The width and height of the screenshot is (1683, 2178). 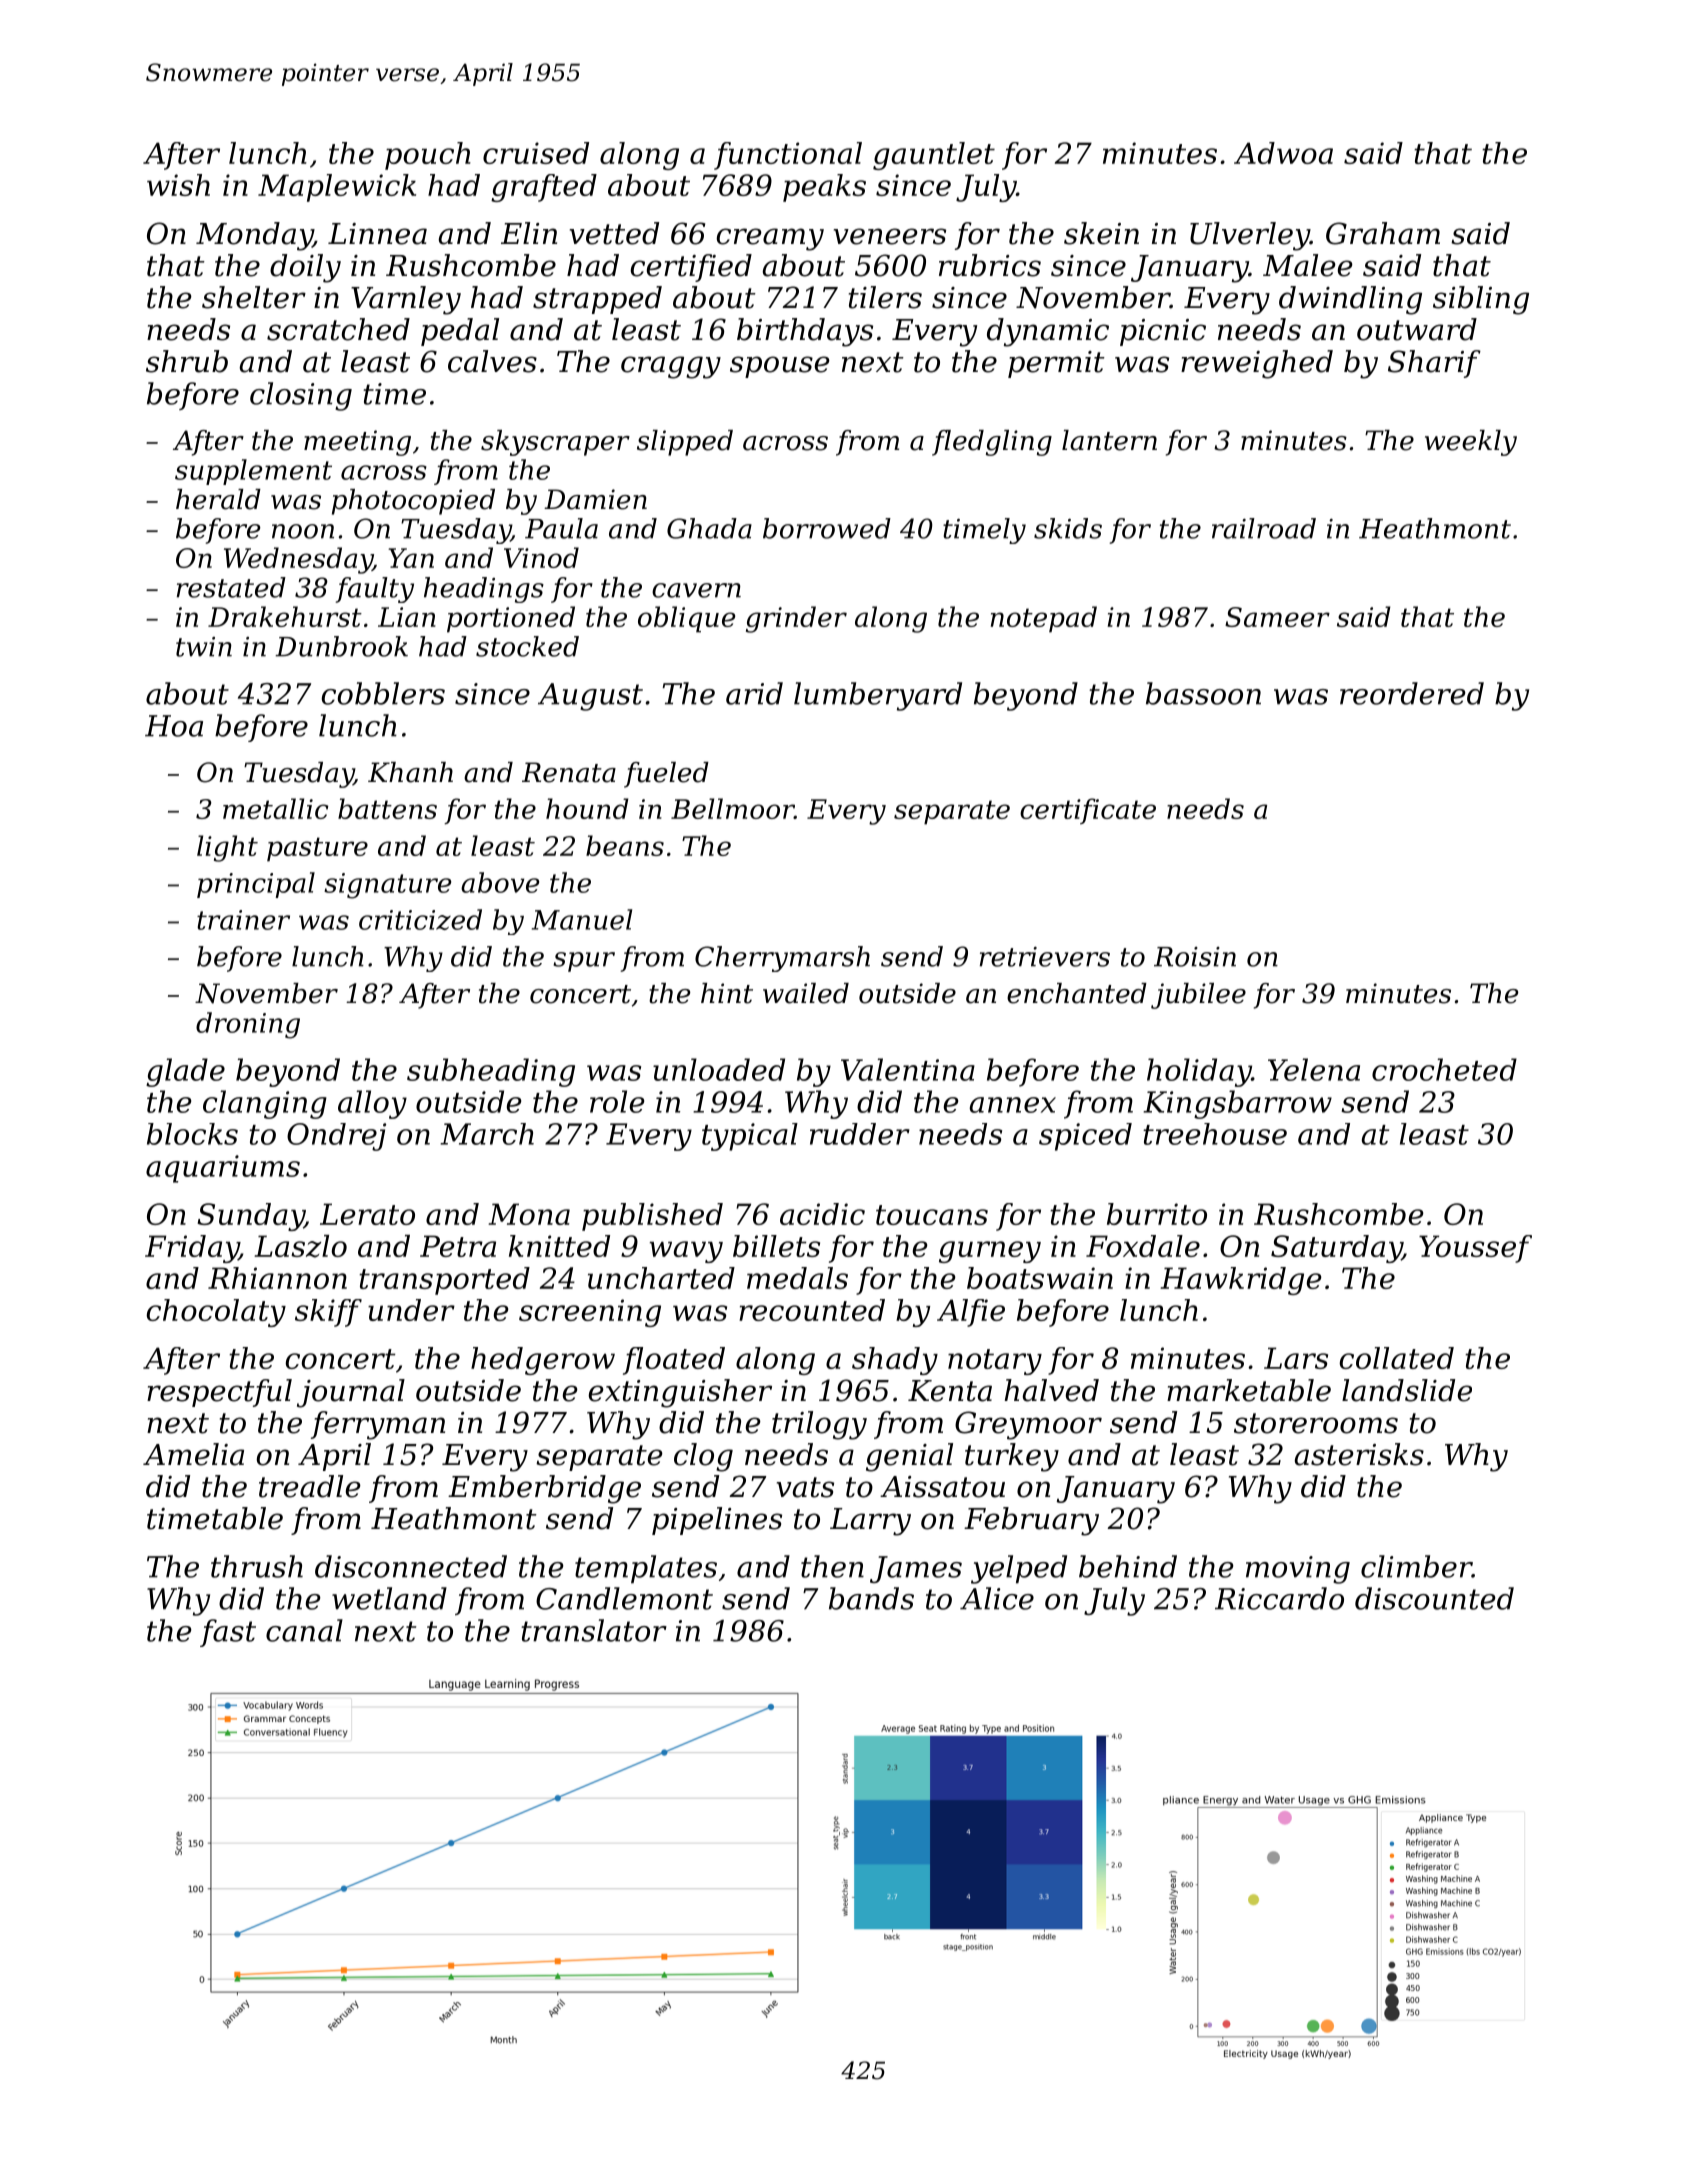 I want to click on Hawkridge, so click(x=1241, y=1281).
